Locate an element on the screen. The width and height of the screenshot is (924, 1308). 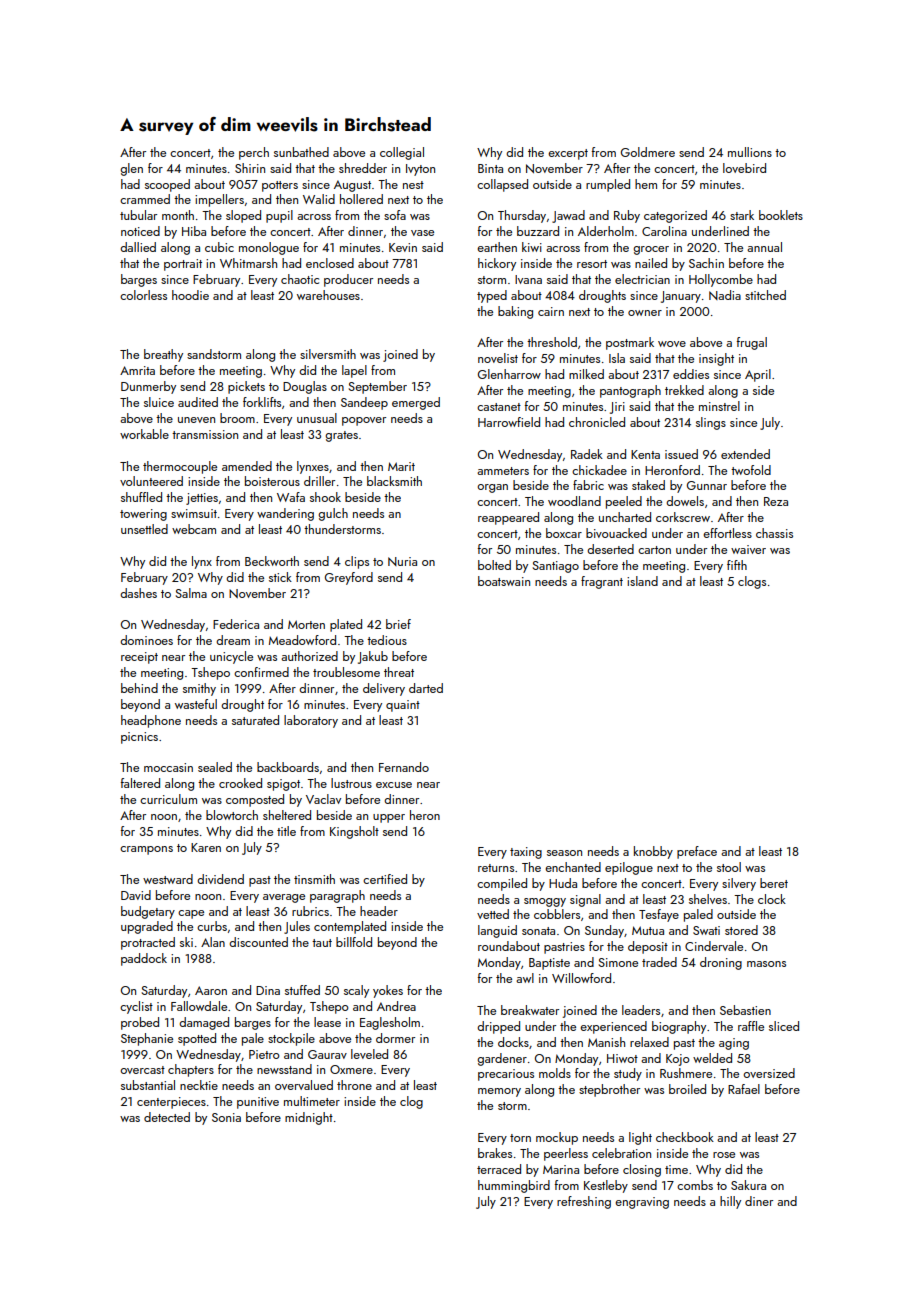
sunbathed is located at coordinates (301, 152).
